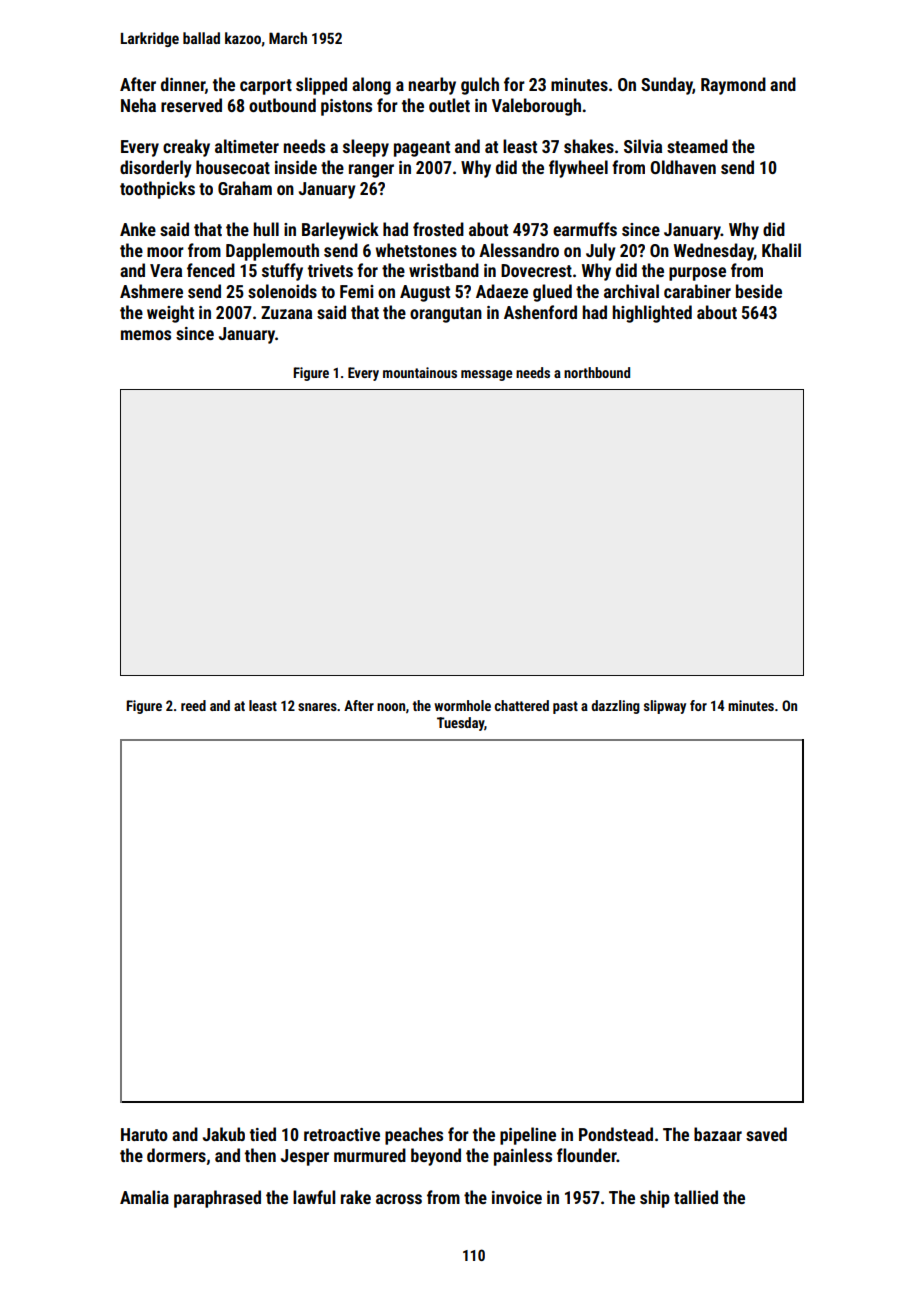 The height and width of the page is (1308, 924). Describe the element at coordinates (655, 1199) in the page. I see `ship` at that location.
